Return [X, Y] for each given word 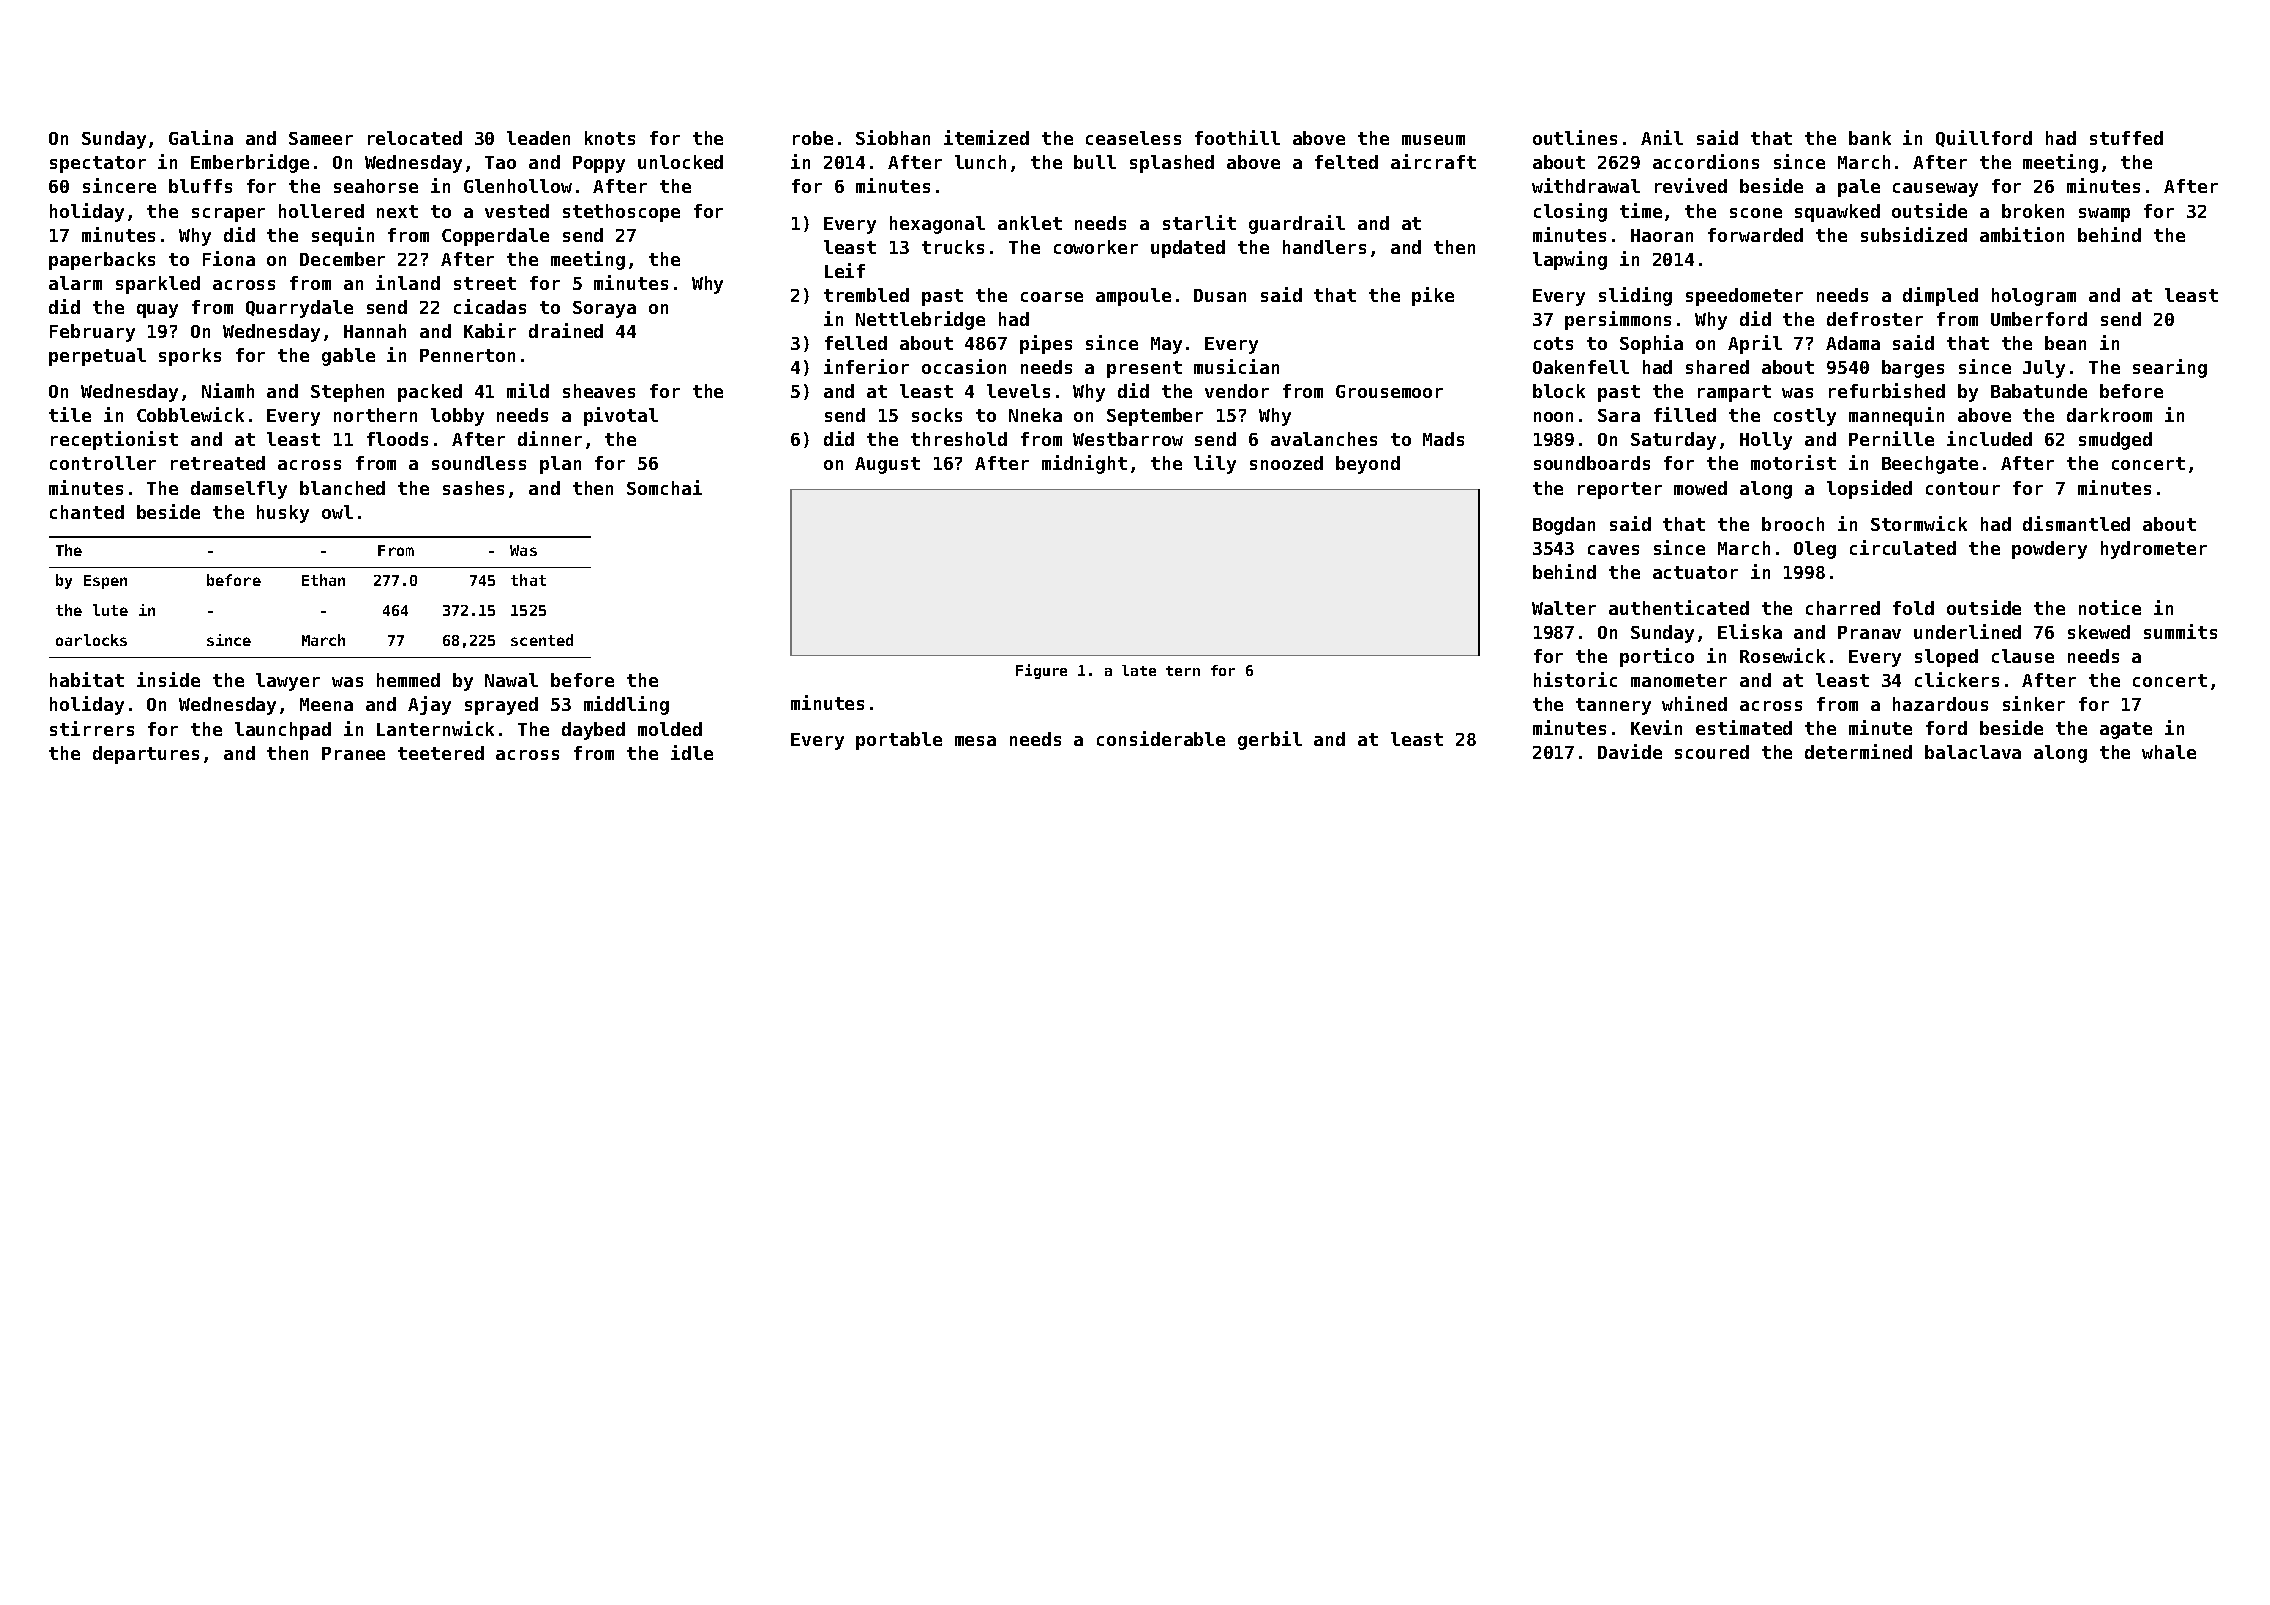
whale [2169, 752]
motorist [1793, 462]
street [485, 283]
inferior [866, 366]
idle [692, 752]
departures [146, 755]
